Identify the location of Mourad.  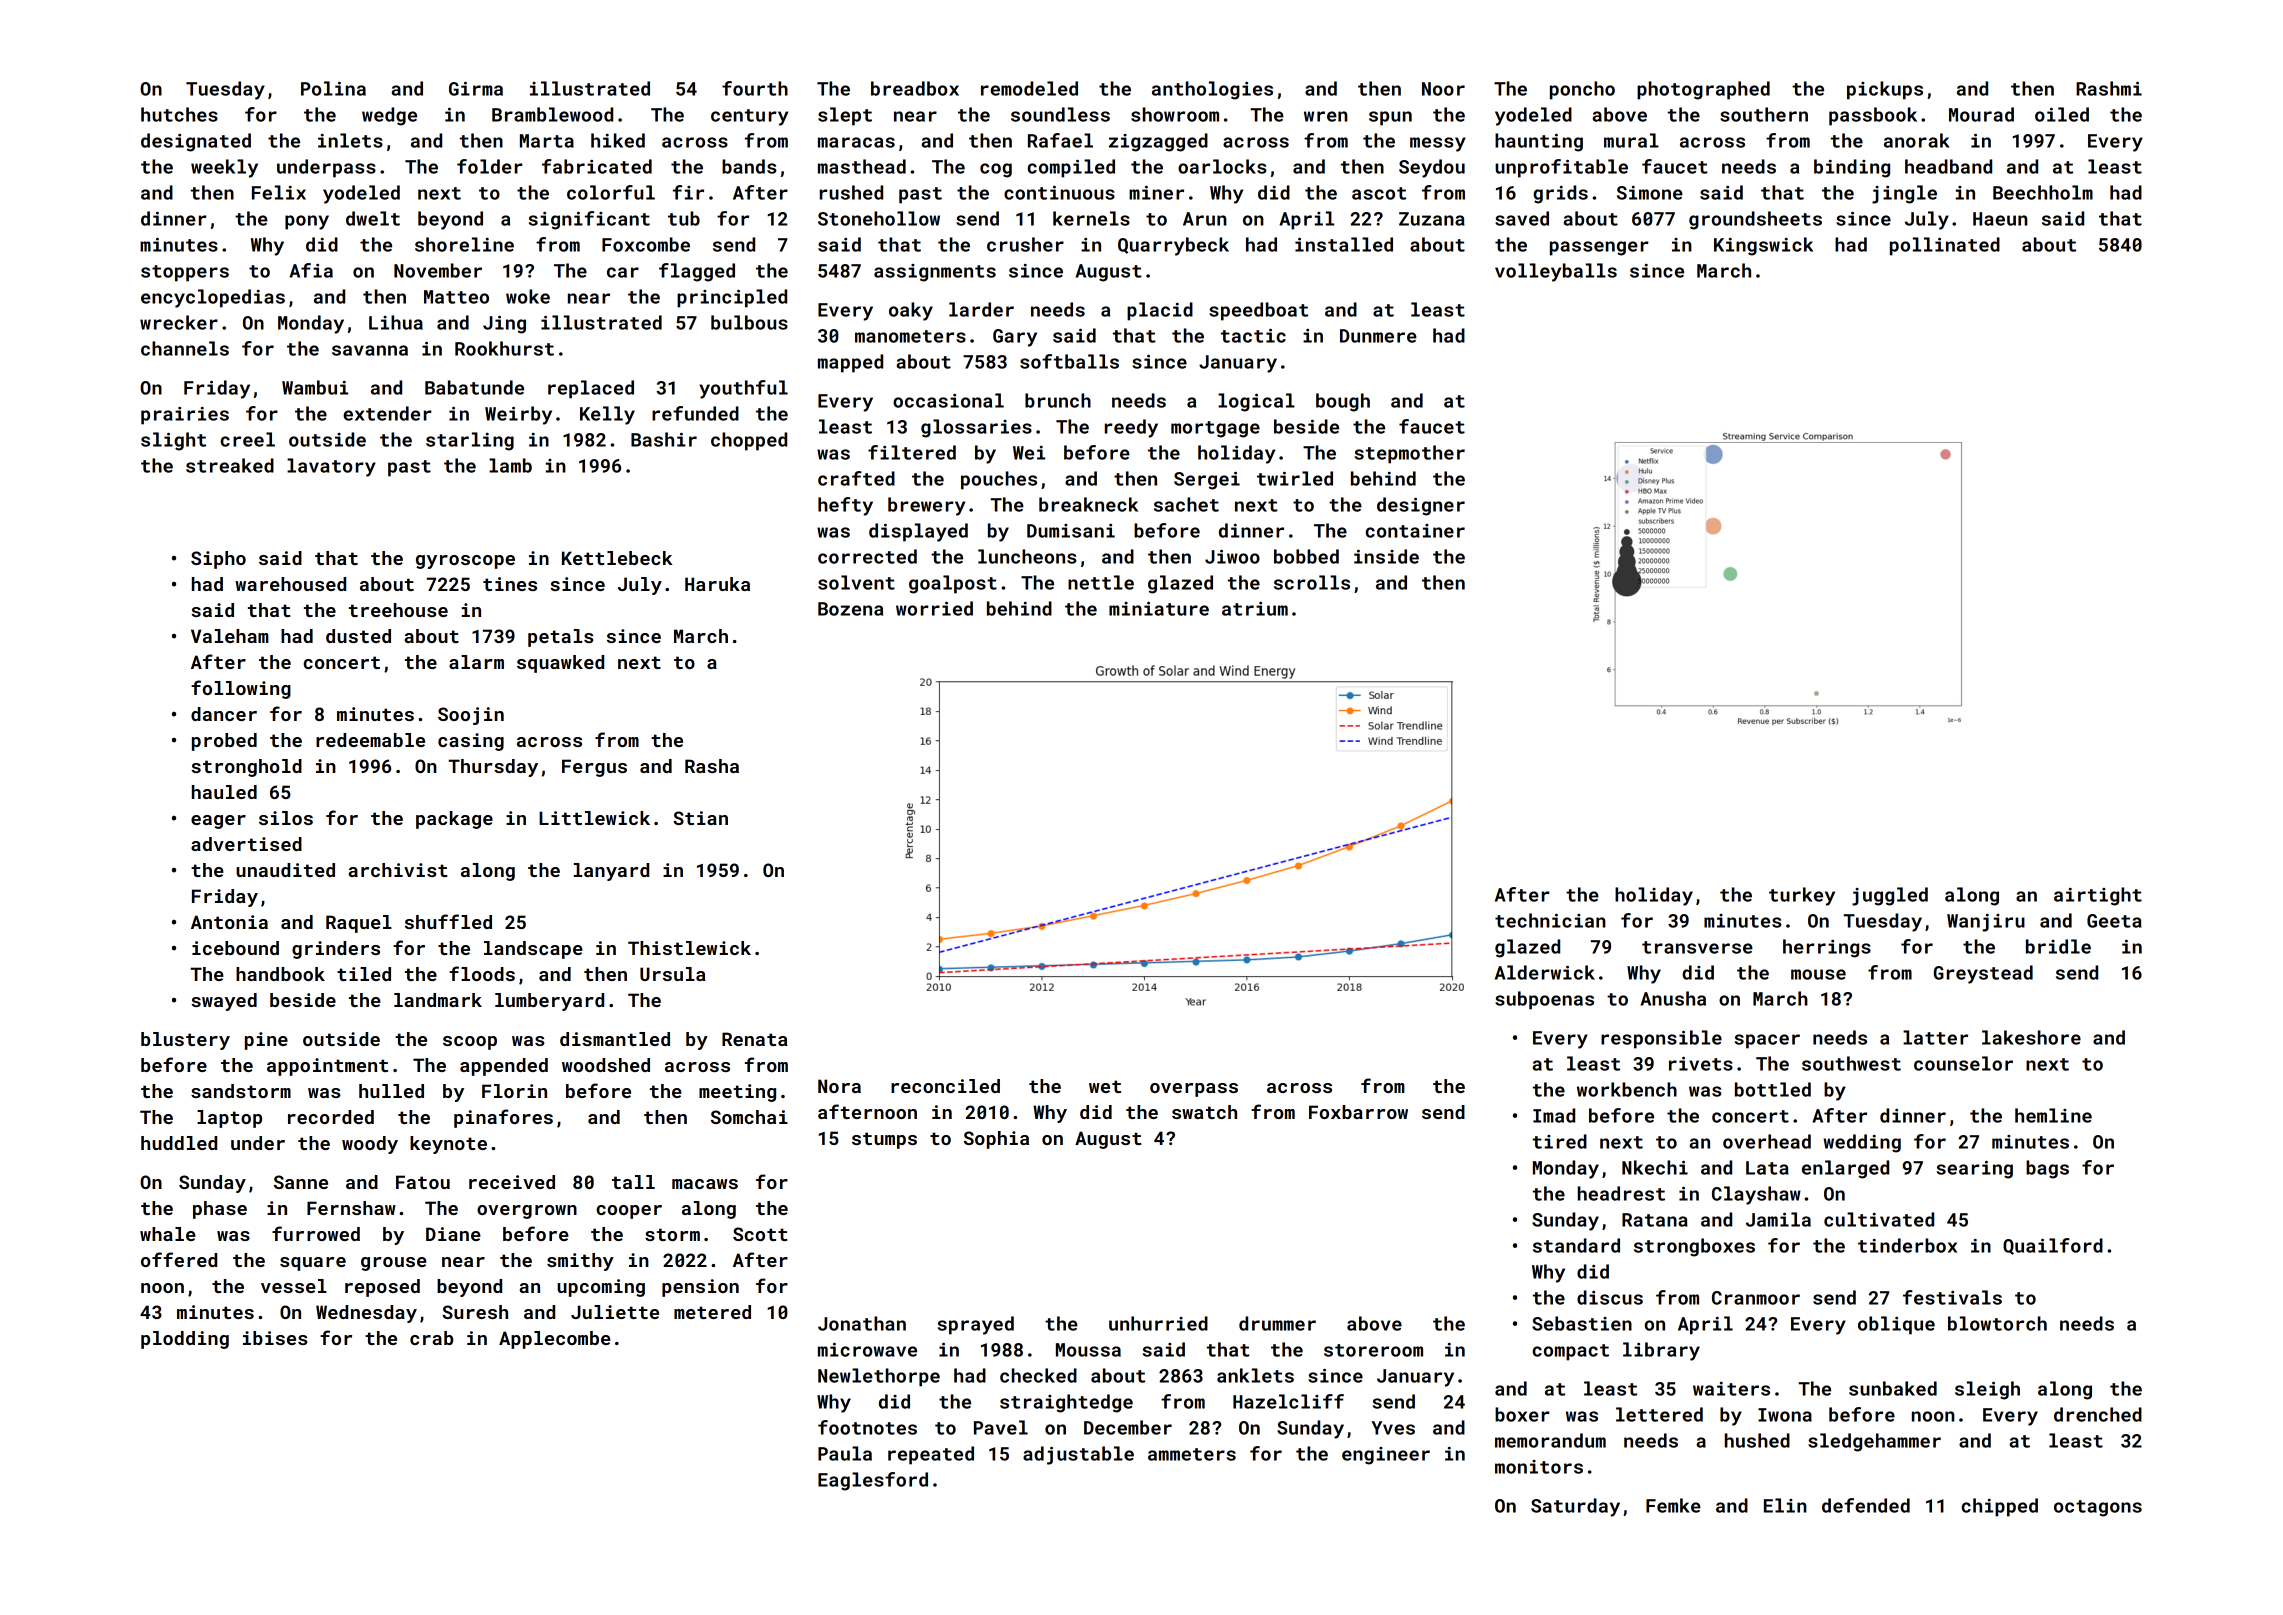
(1981, 114).
